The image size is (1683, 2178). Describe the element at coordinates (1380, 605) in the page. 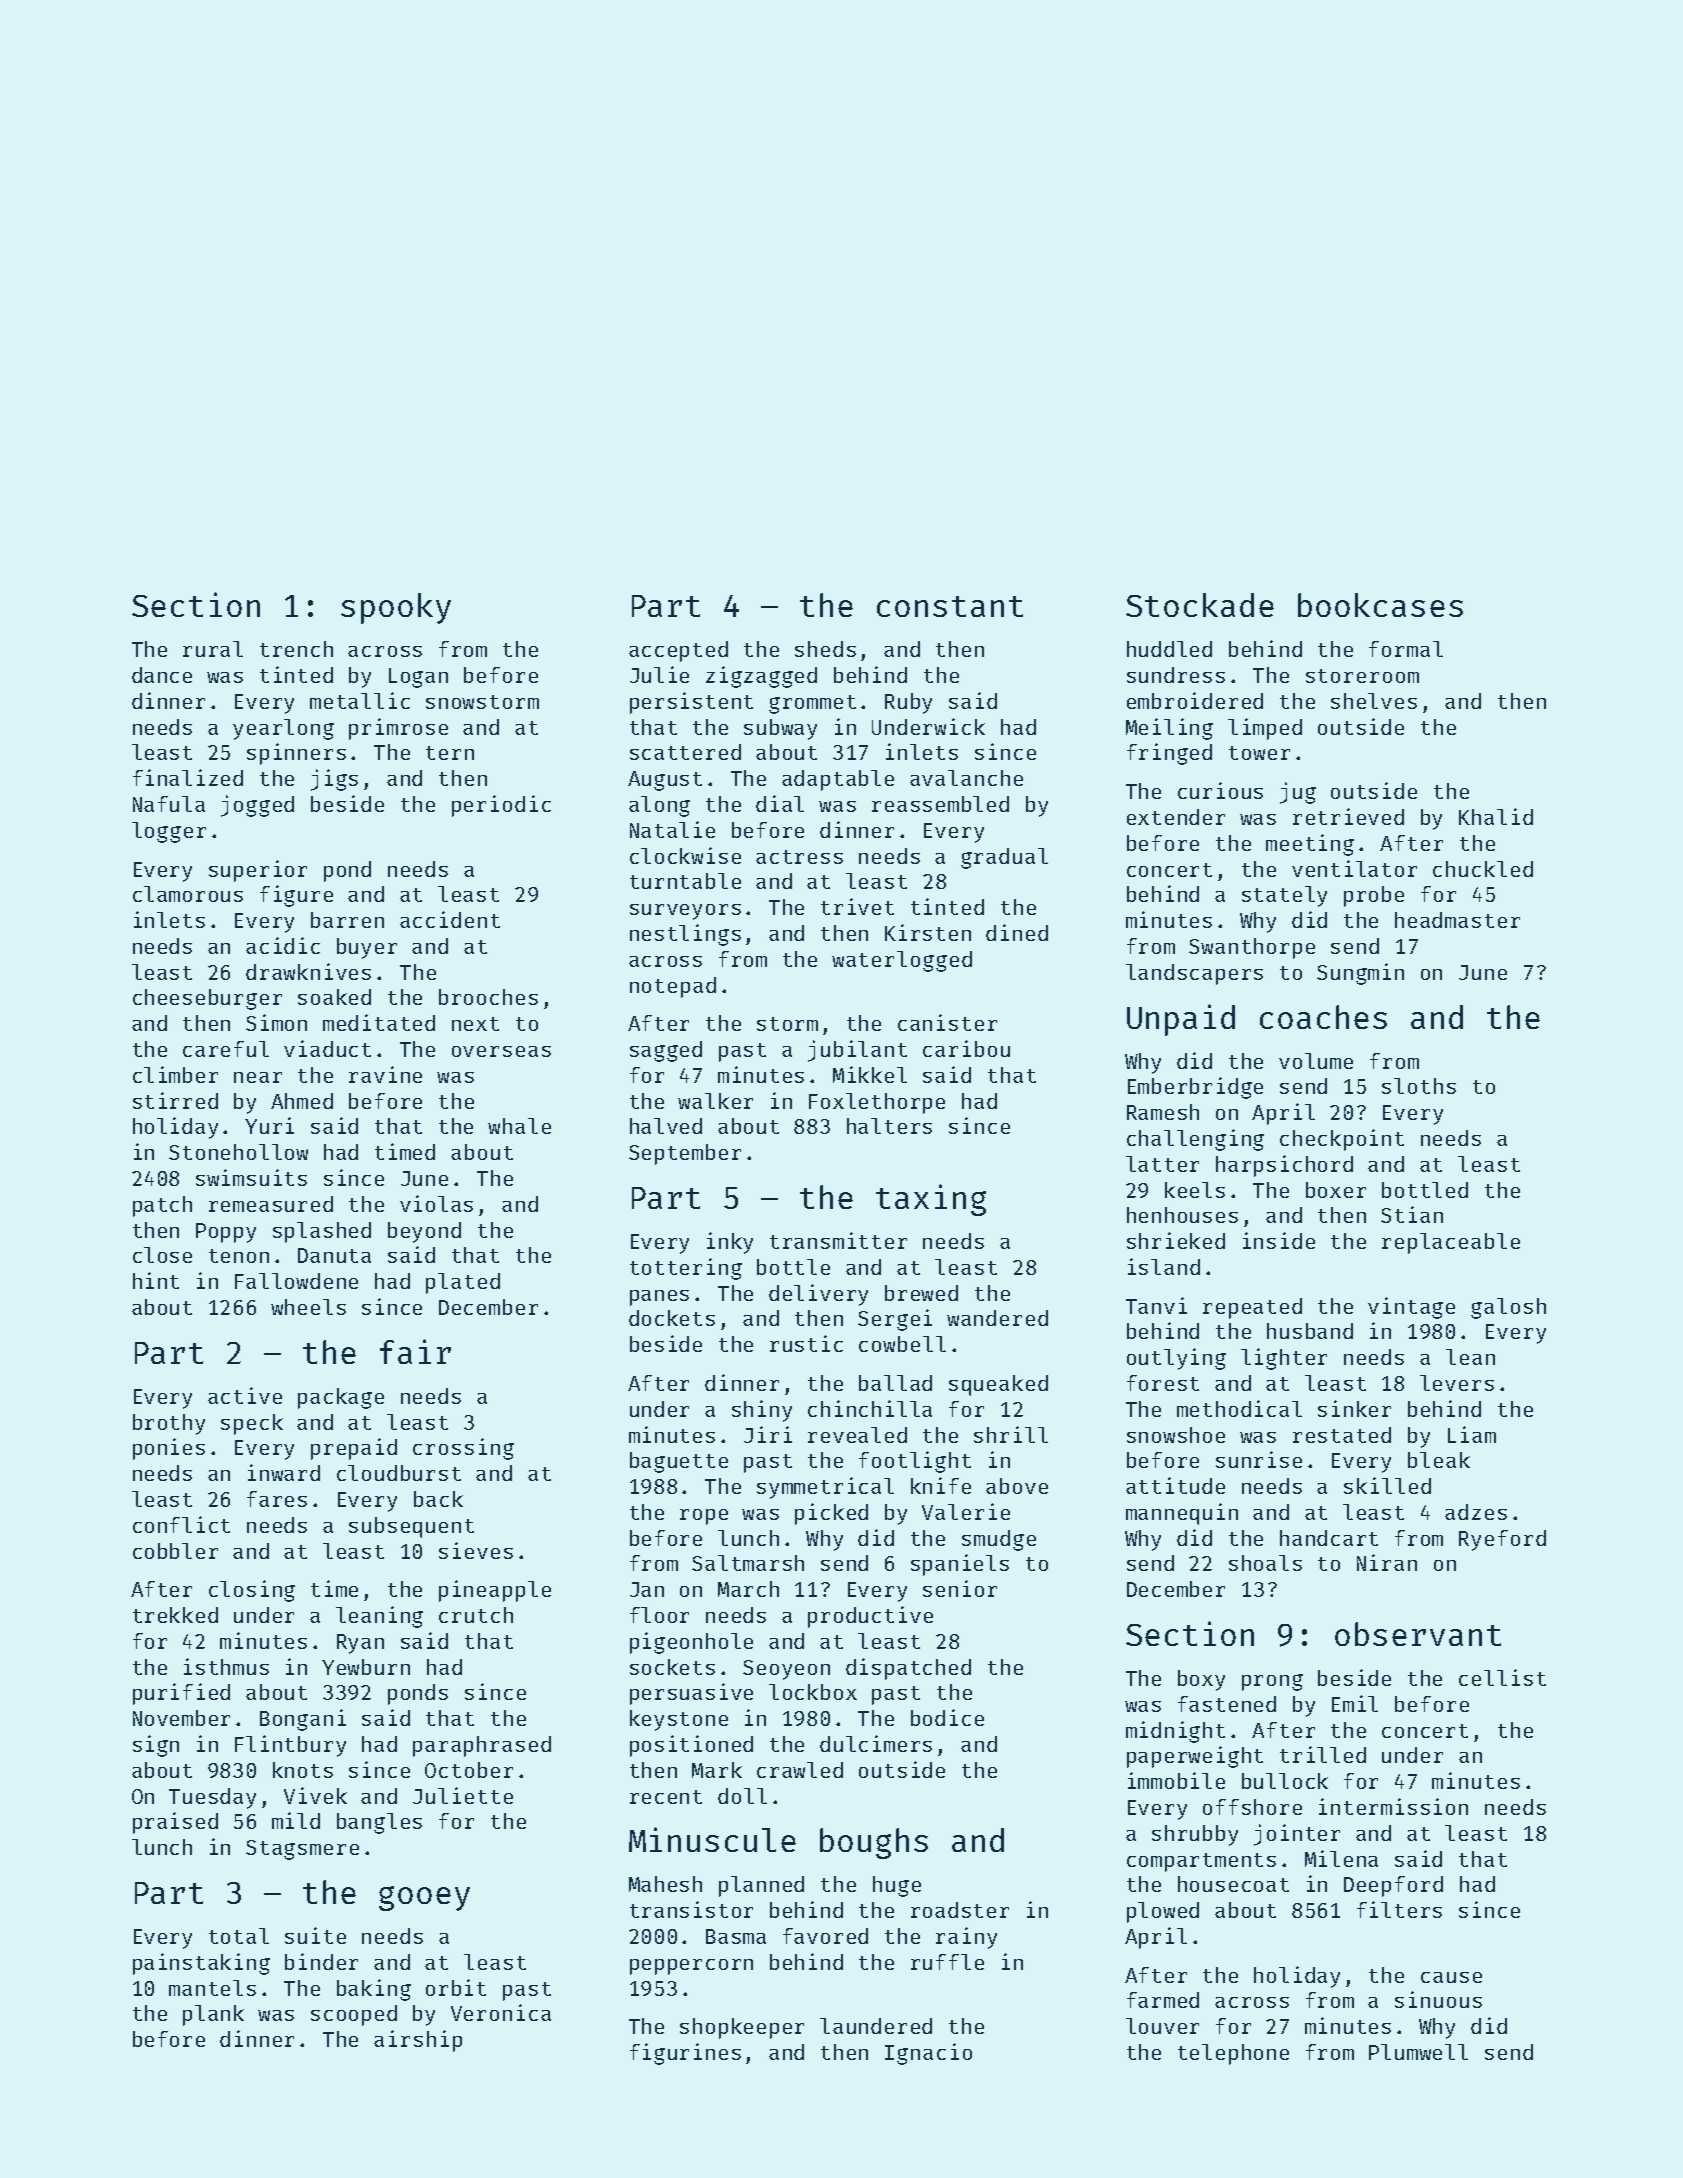

I see `bookcases` at that location.
